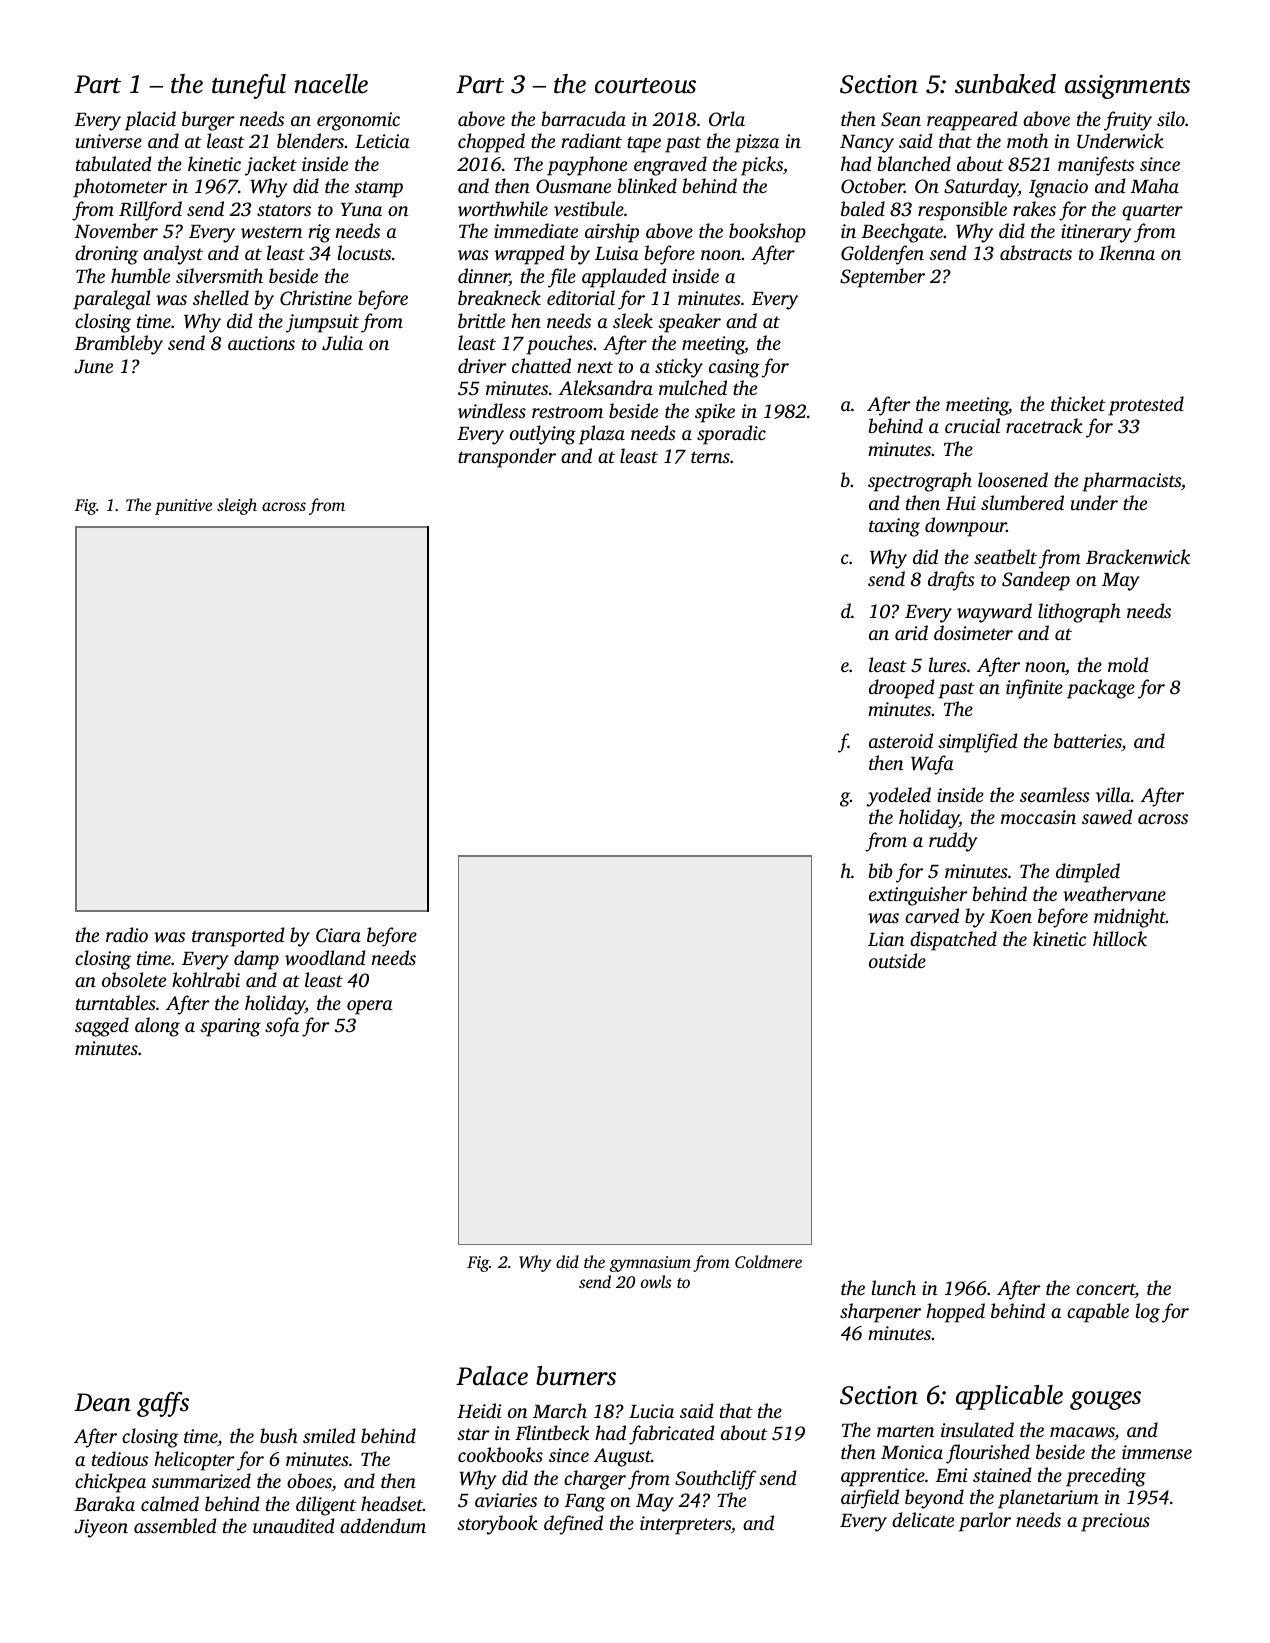 This document has width=1270, height=1643. I want to click on responsible, so click(962, 211).
